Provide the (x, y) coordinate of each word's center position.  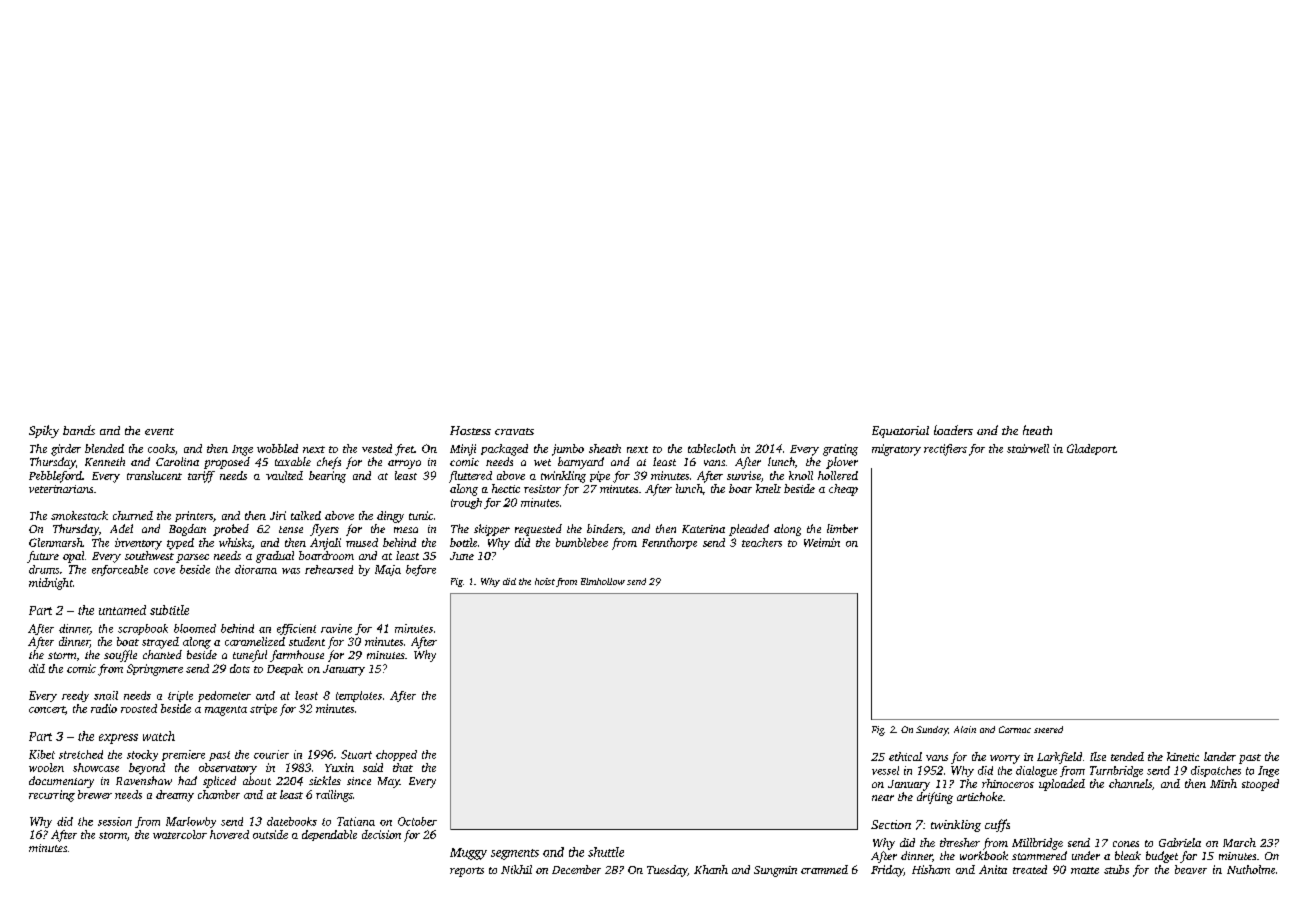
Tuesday (667, 871)
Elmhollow (603, 581)
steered (1048, 729)
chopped (396, 755)
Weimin (822, 542)
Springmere (155, 670)
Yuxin (339, 767)
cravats (514, 431)
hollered (838, 475)
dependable (329, 835)
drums (44, 569)
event (159, 431)
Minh (1223, 783)
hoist (545, 581)
